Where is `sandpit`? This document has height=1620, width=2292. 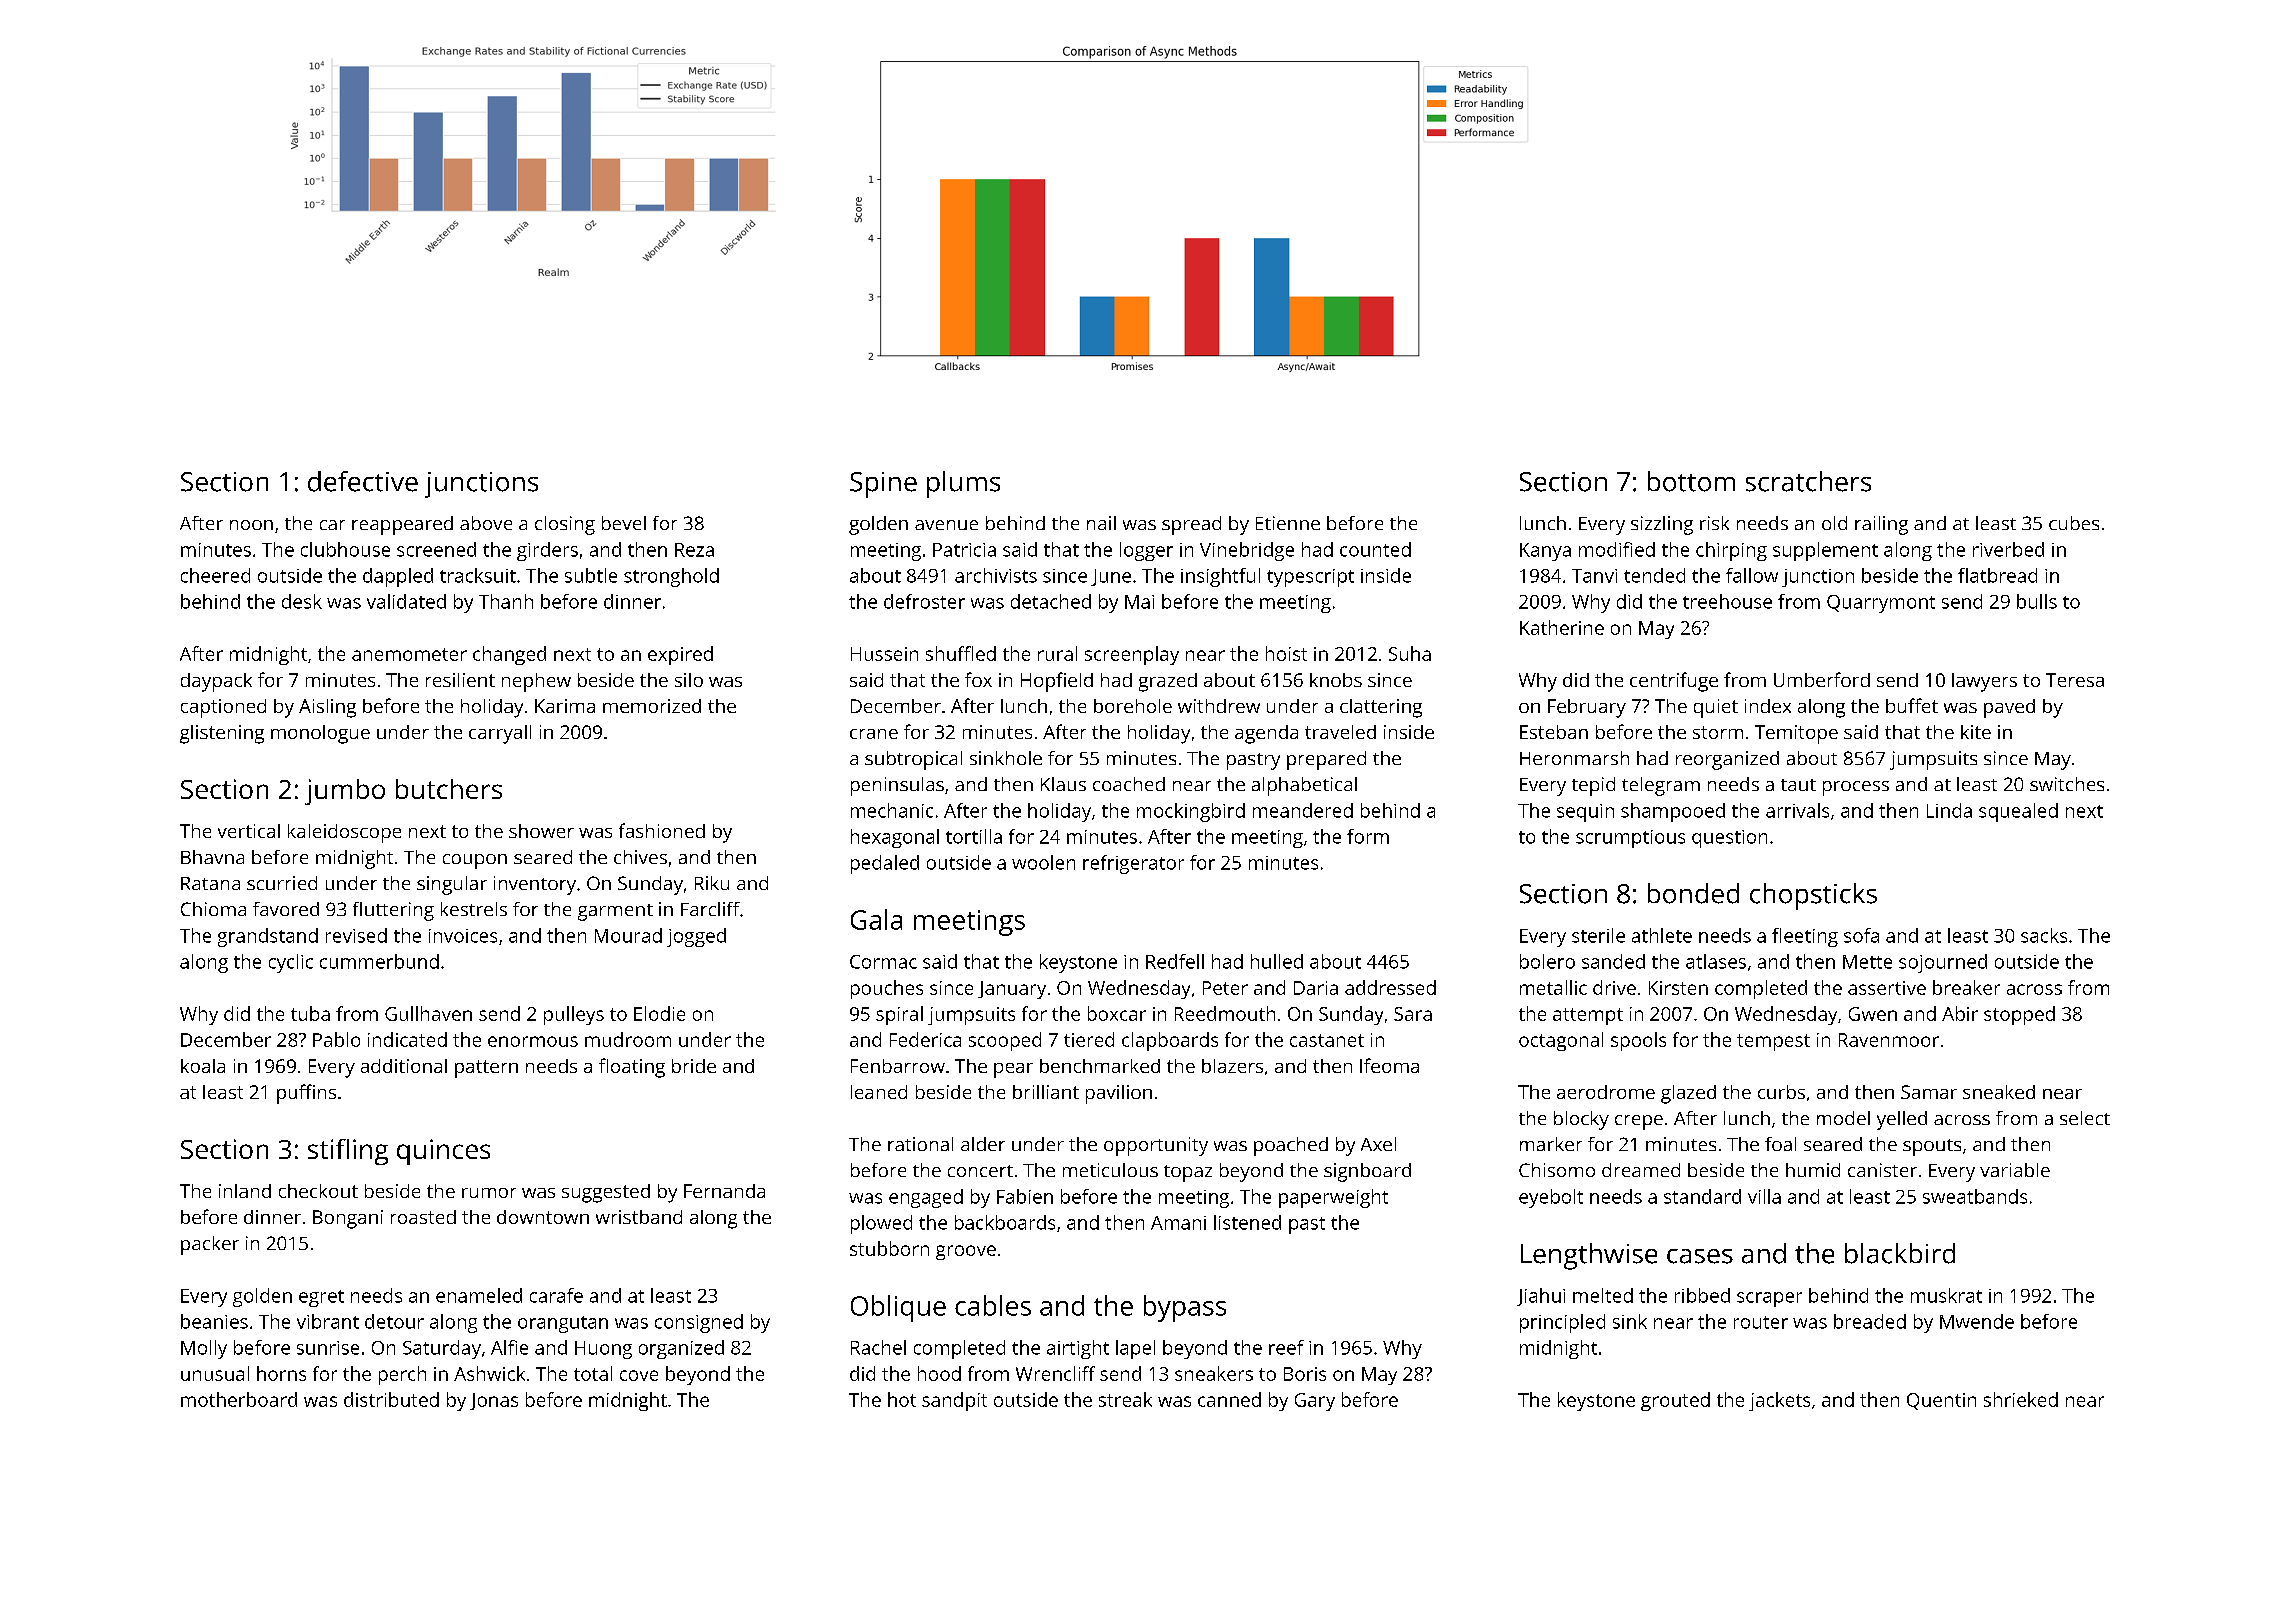
sandpit is located at coordinates (954, 1401).
